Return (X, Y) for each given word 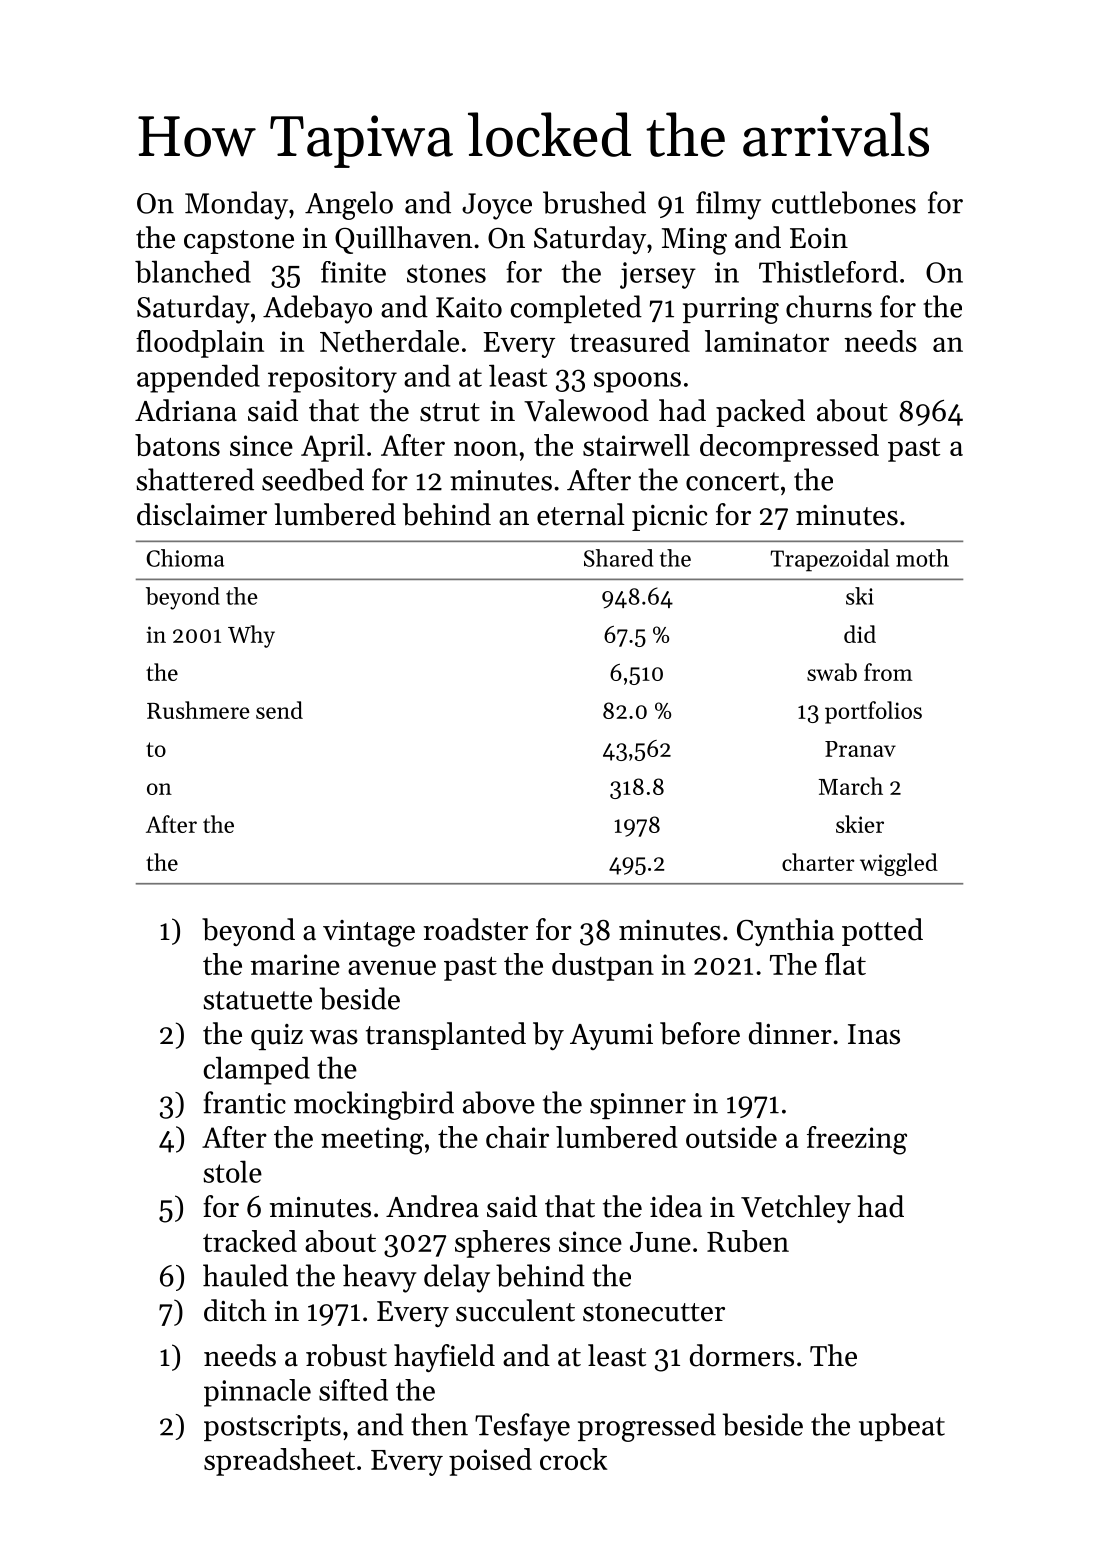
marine (295, 964)
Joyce (497, 206)
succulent (515, 1310)
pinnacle (257, 1393)
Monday (236, 205)
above (499, 1102)
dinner (790, 1033)
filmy (728, 205)
